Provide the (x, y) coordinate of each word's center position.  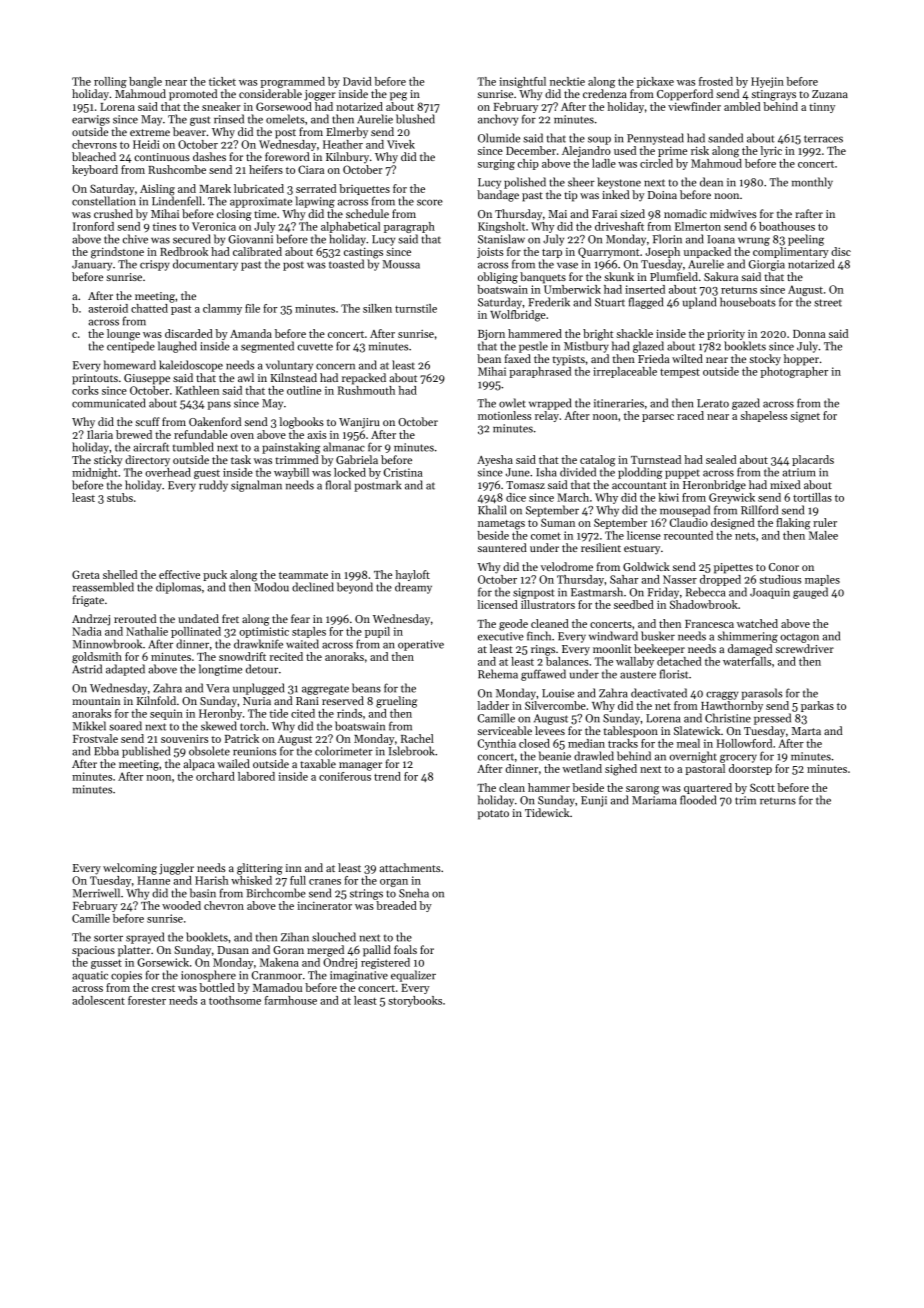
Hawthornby (732, 706)
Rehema (498, 674)
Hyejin (767, 82)
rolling (110, 82)
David (357, 81)
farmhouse (291, 1000)
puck (215, 575)
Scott (762, 787)
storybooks (415, 1001)
